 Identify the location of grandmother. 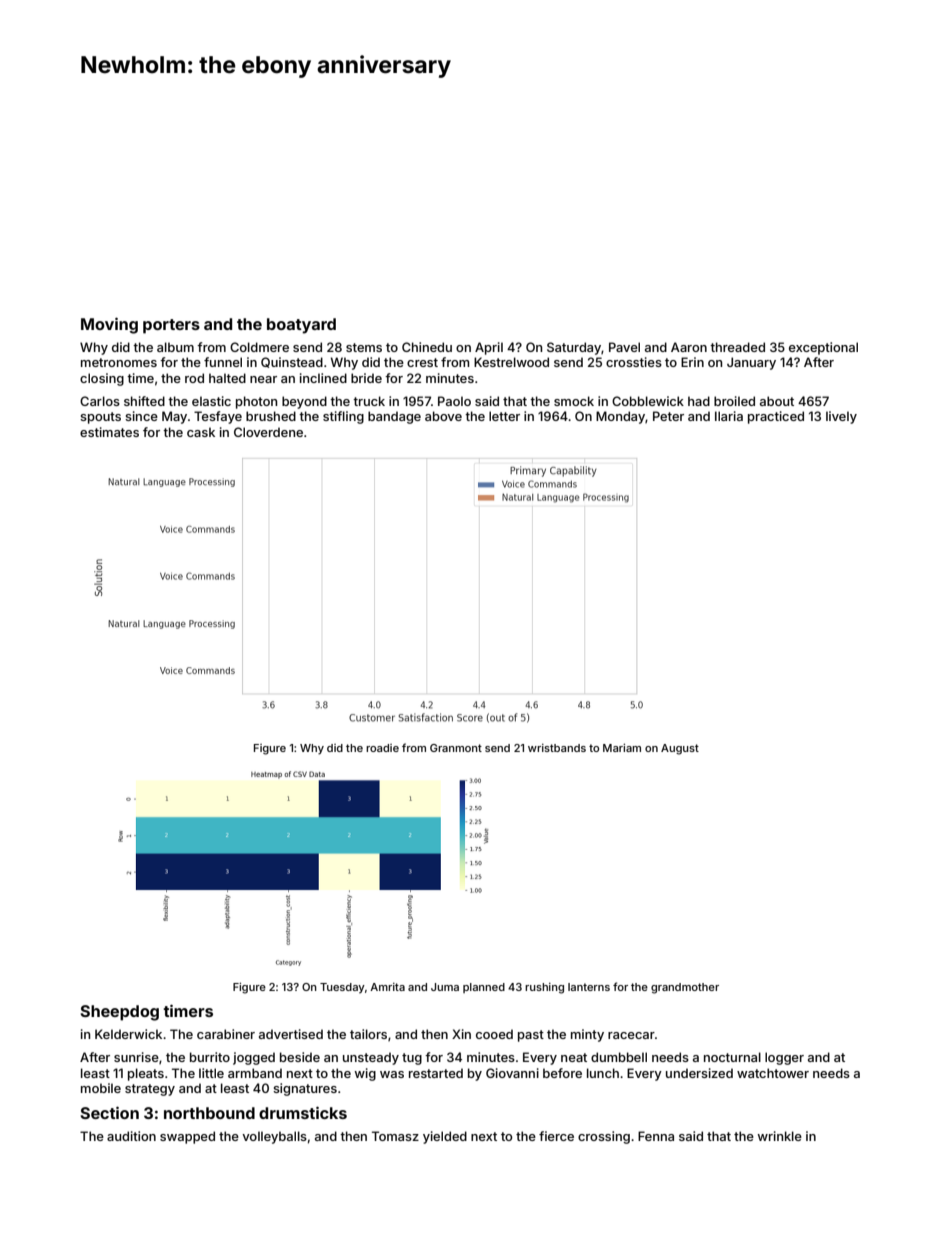
(685, 988).
